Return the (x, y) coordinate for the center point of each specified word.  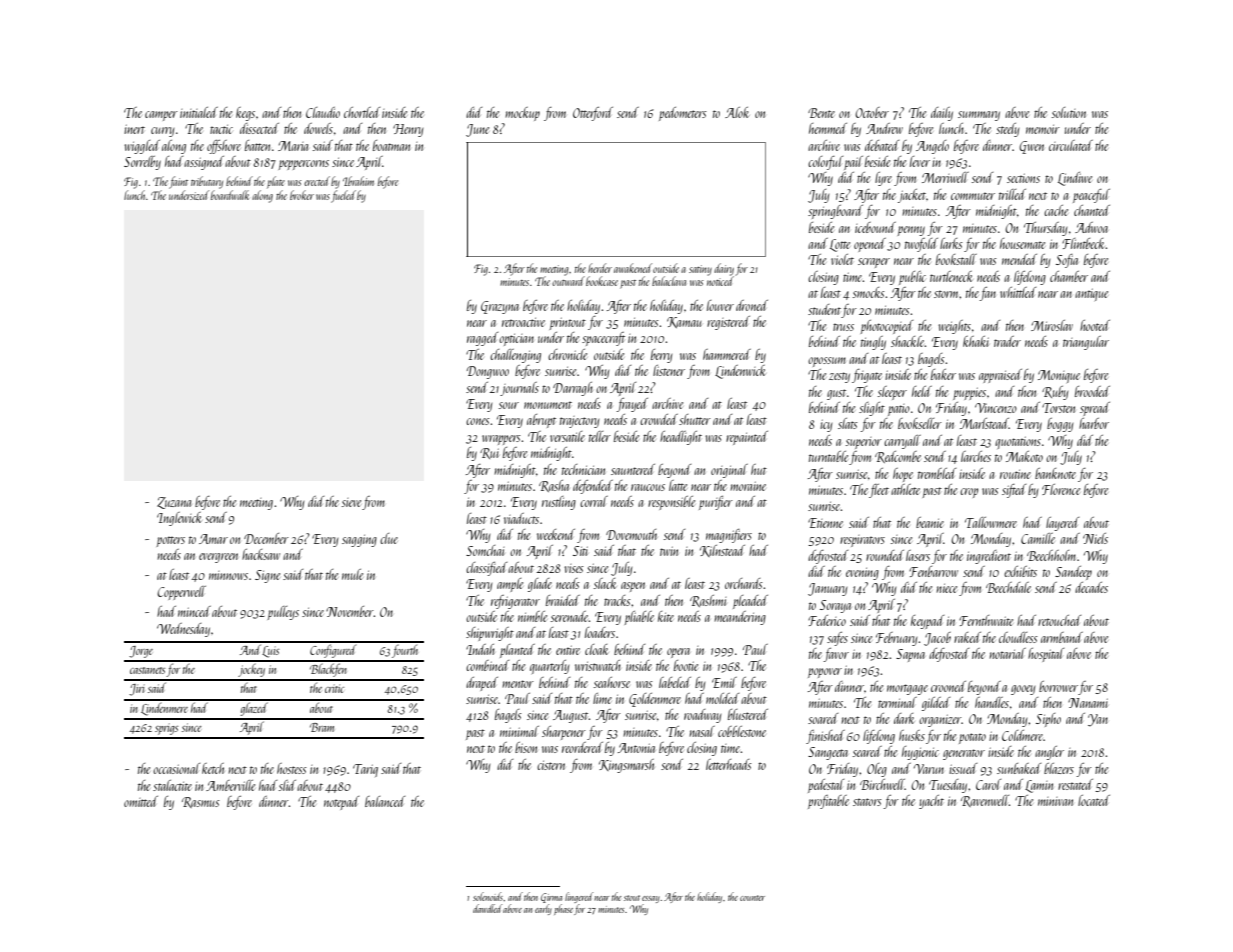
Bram (322, 727)
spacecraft (603, 339)
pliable (639, 618)
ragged (482, 339)
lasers (918, 555)
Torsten (1058, 408)
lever (920, 161)
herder (600, 268)
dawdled (487, 908)
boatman (391, 145)
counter (752, 898)
